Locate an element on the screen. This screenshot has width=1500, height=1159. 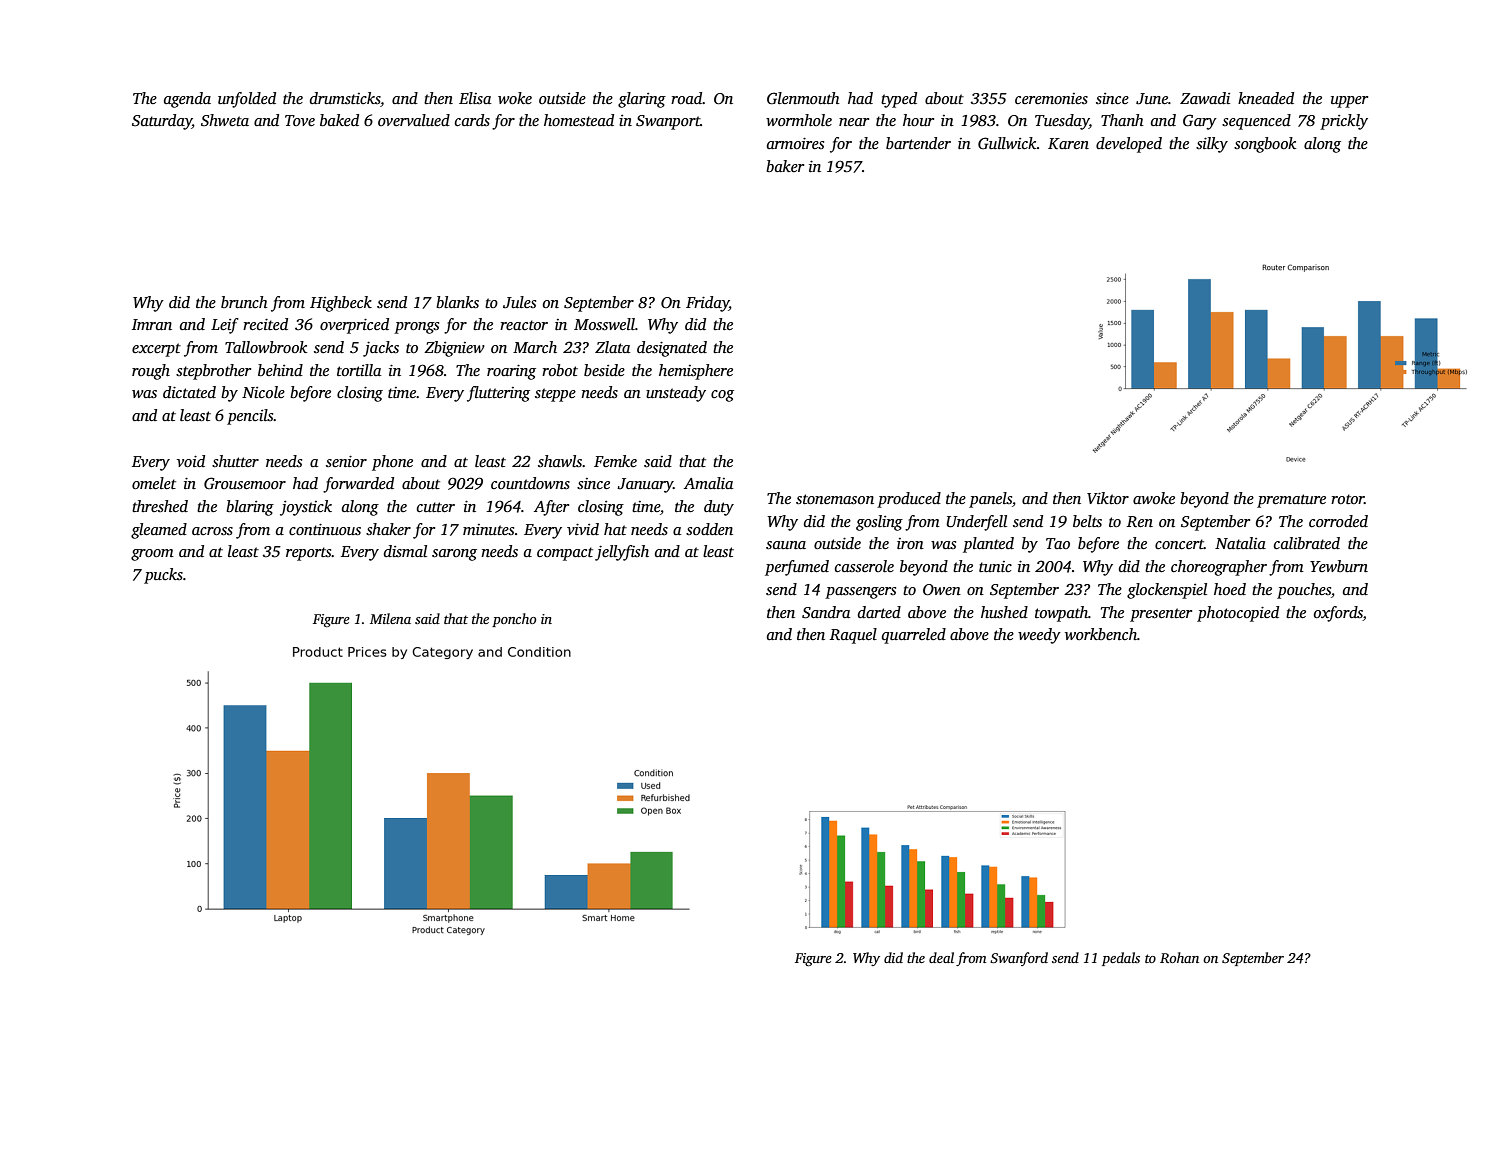
Zawadi is located at coordinates (1205, 98).
